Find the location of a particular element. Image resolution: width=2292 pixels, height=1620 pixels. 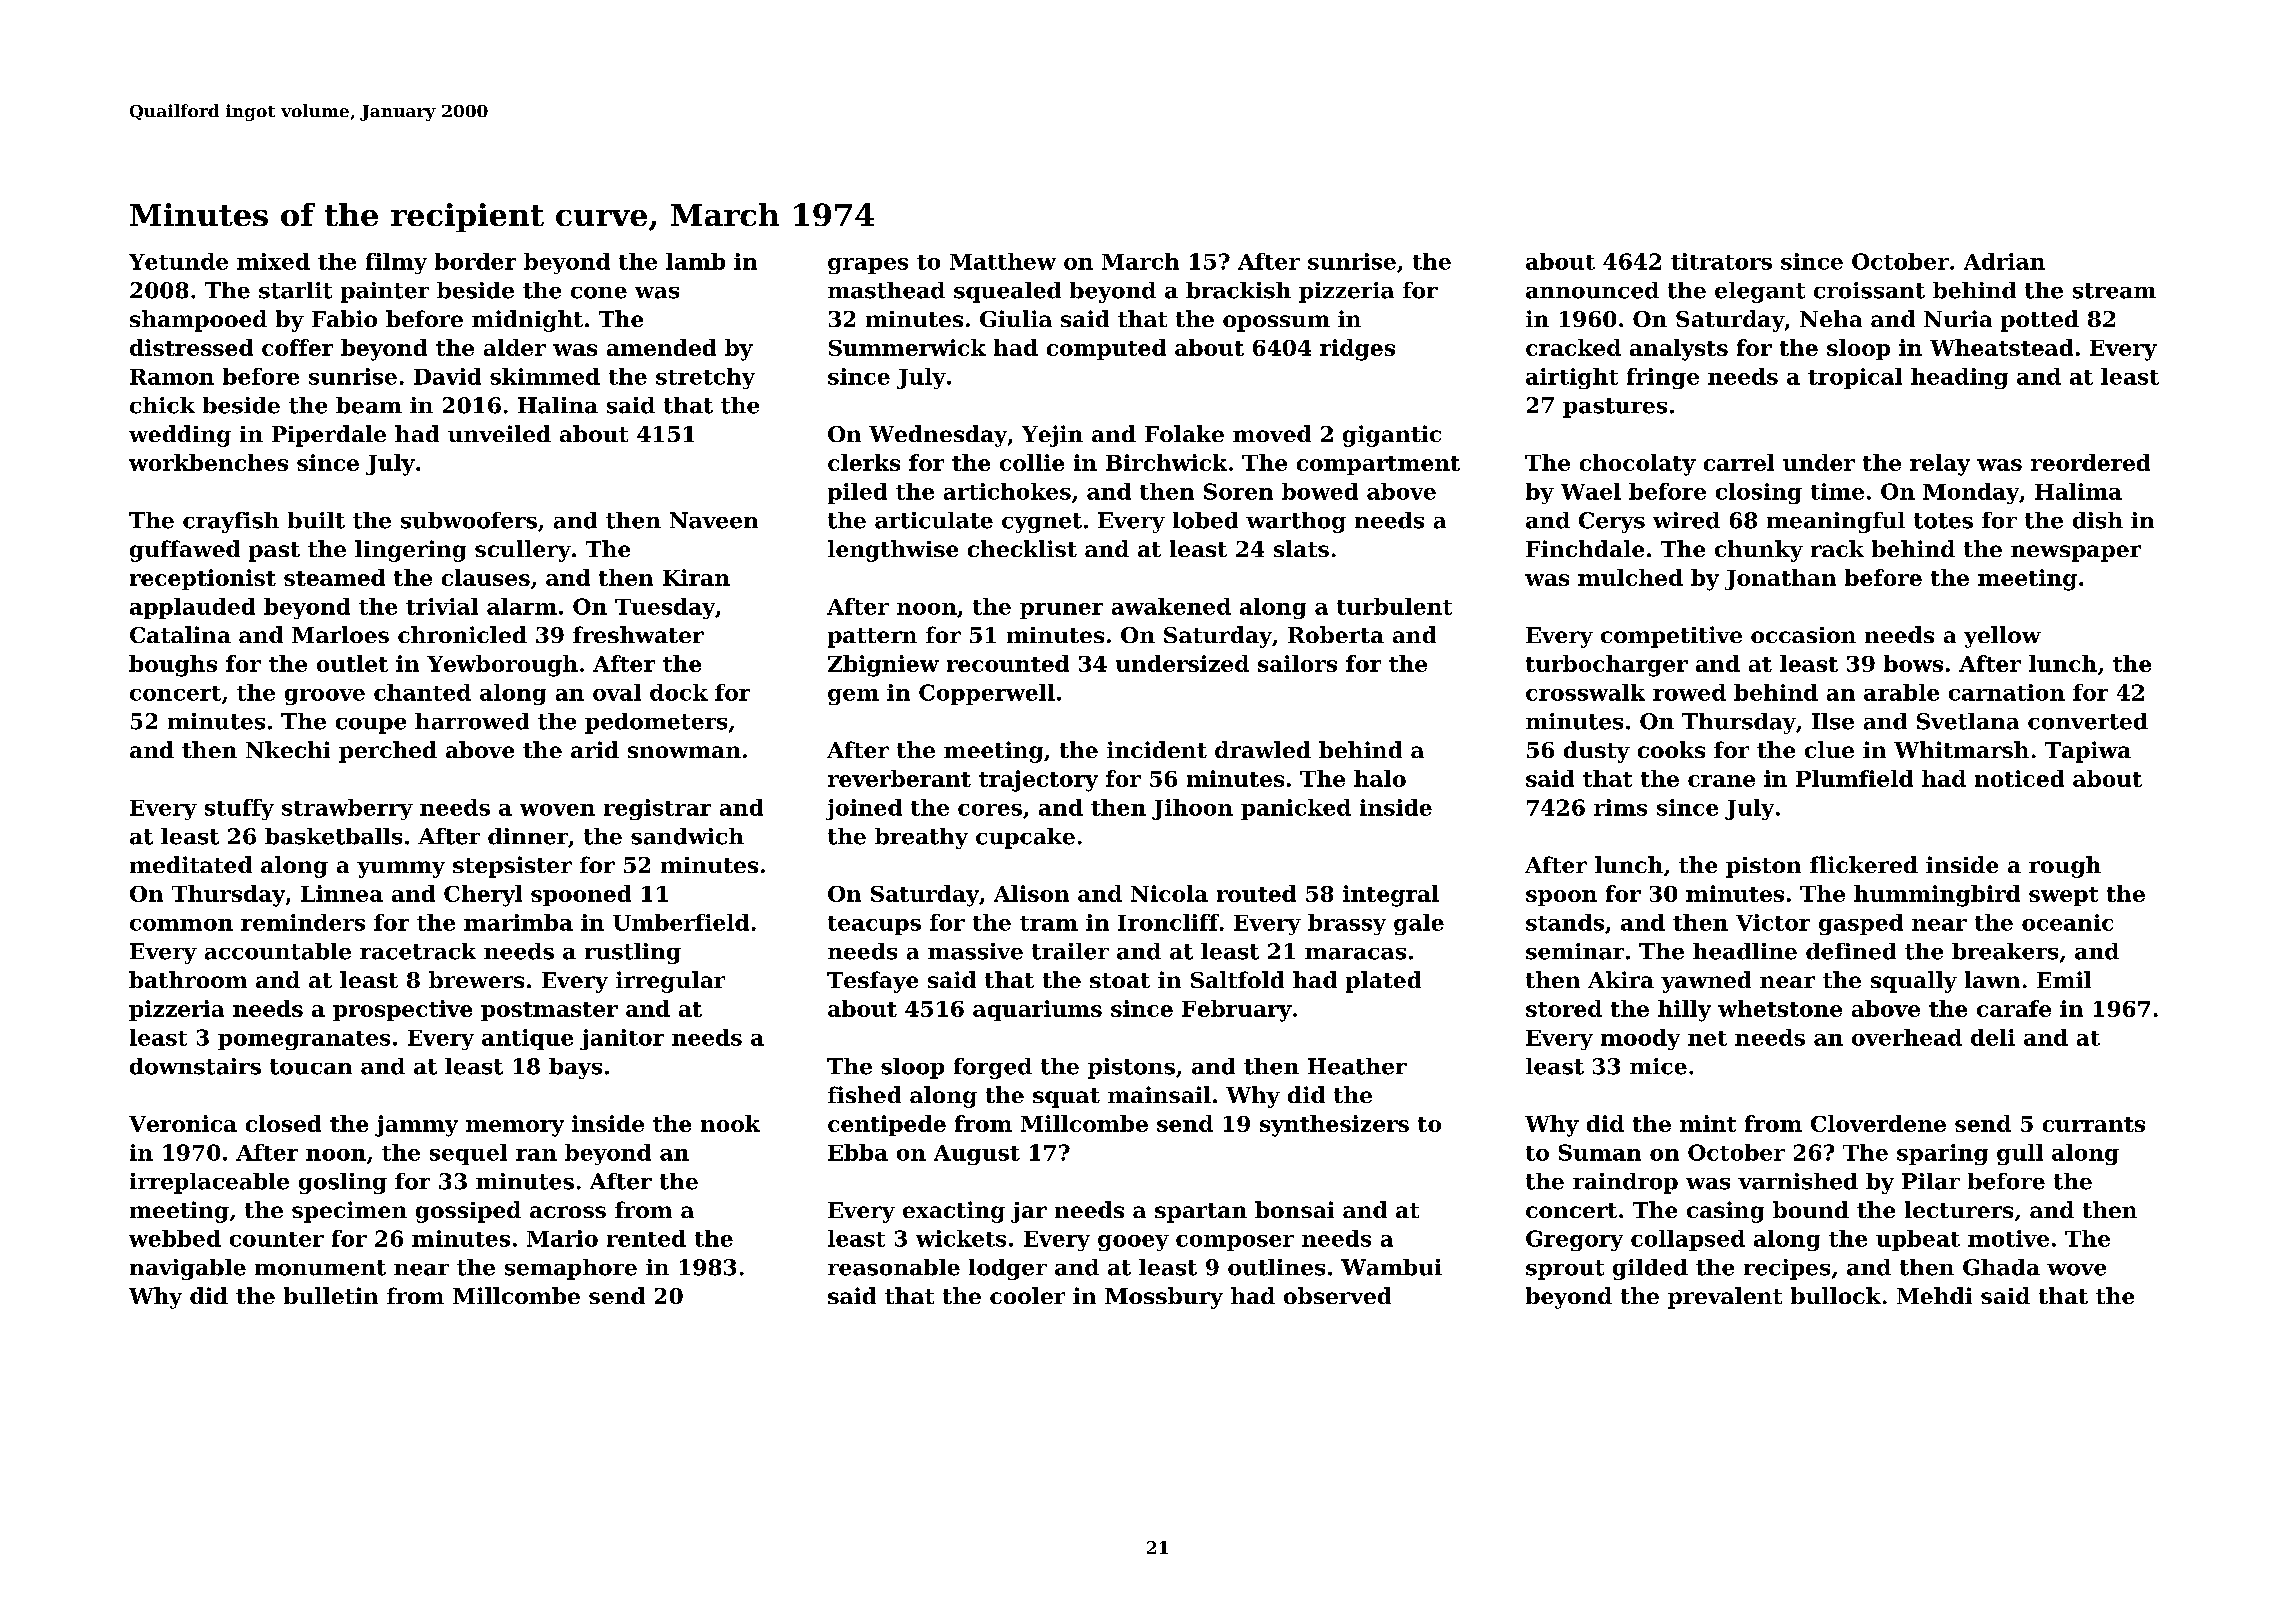

gossiped is located at coordinates (468, 1212).
